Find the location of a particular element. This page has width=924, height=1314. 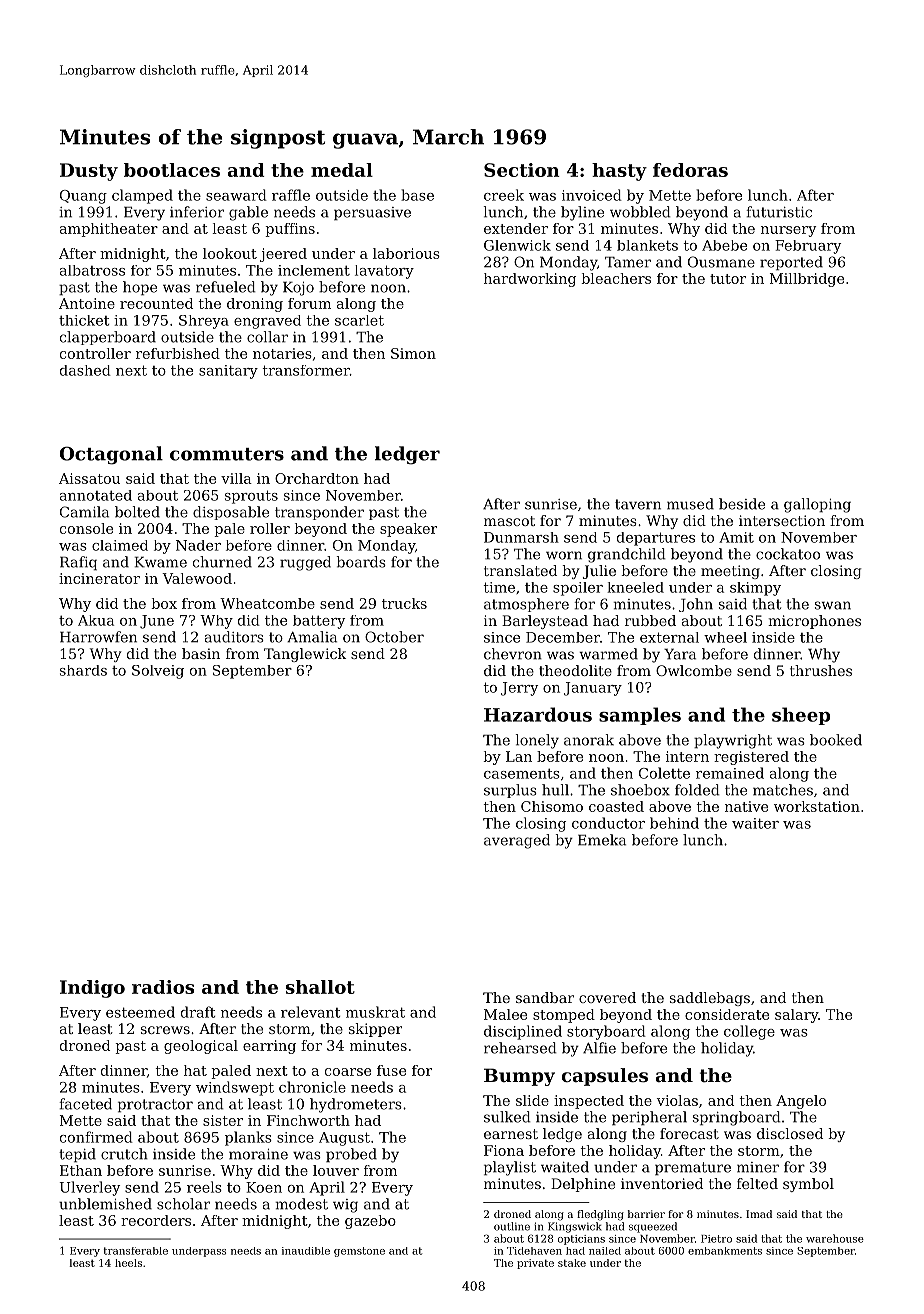

galloping is located at coordinates (817, 505).
